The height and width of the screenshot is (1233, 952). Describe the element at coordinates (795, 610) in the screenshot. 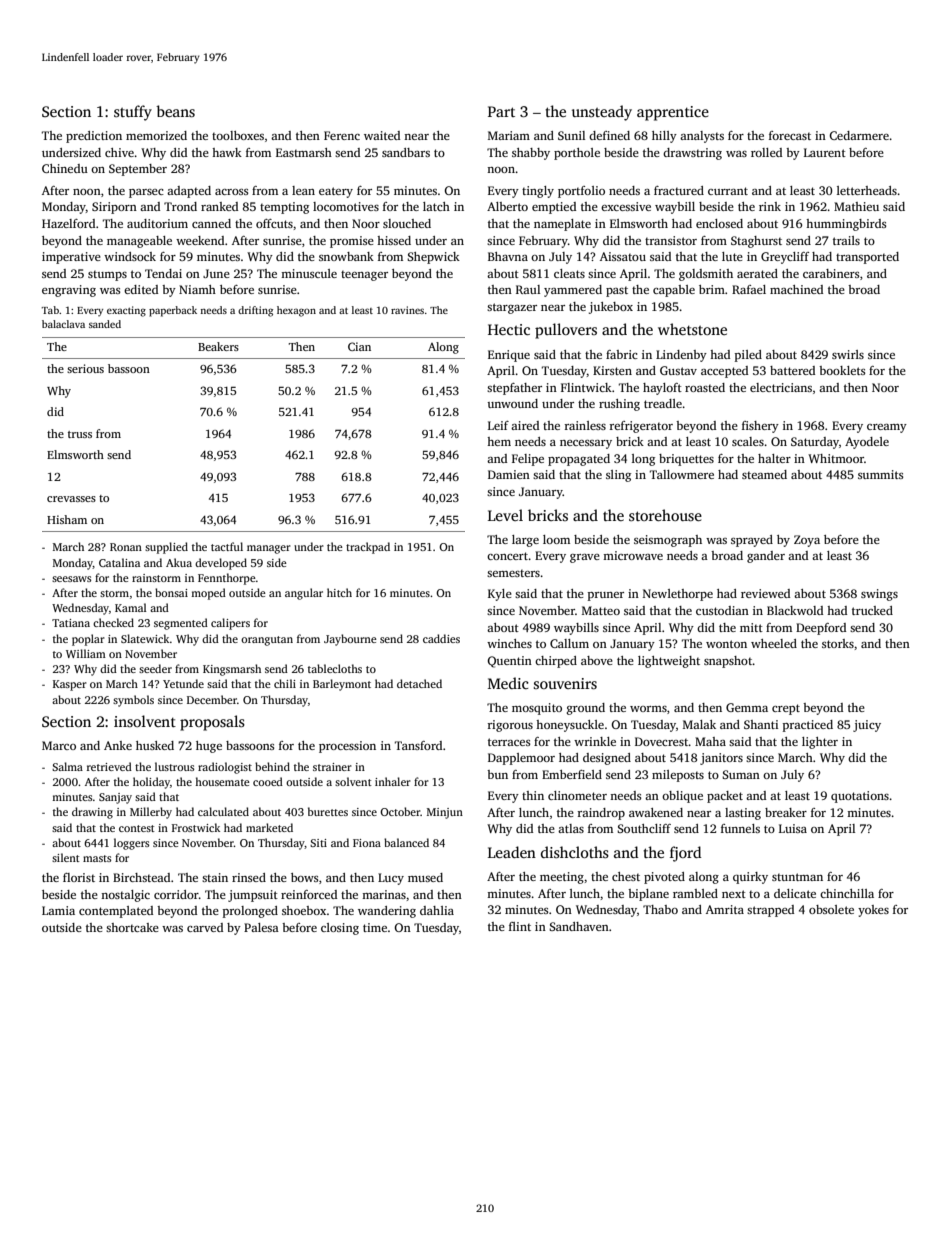

I see `Blackwold` at that location.
